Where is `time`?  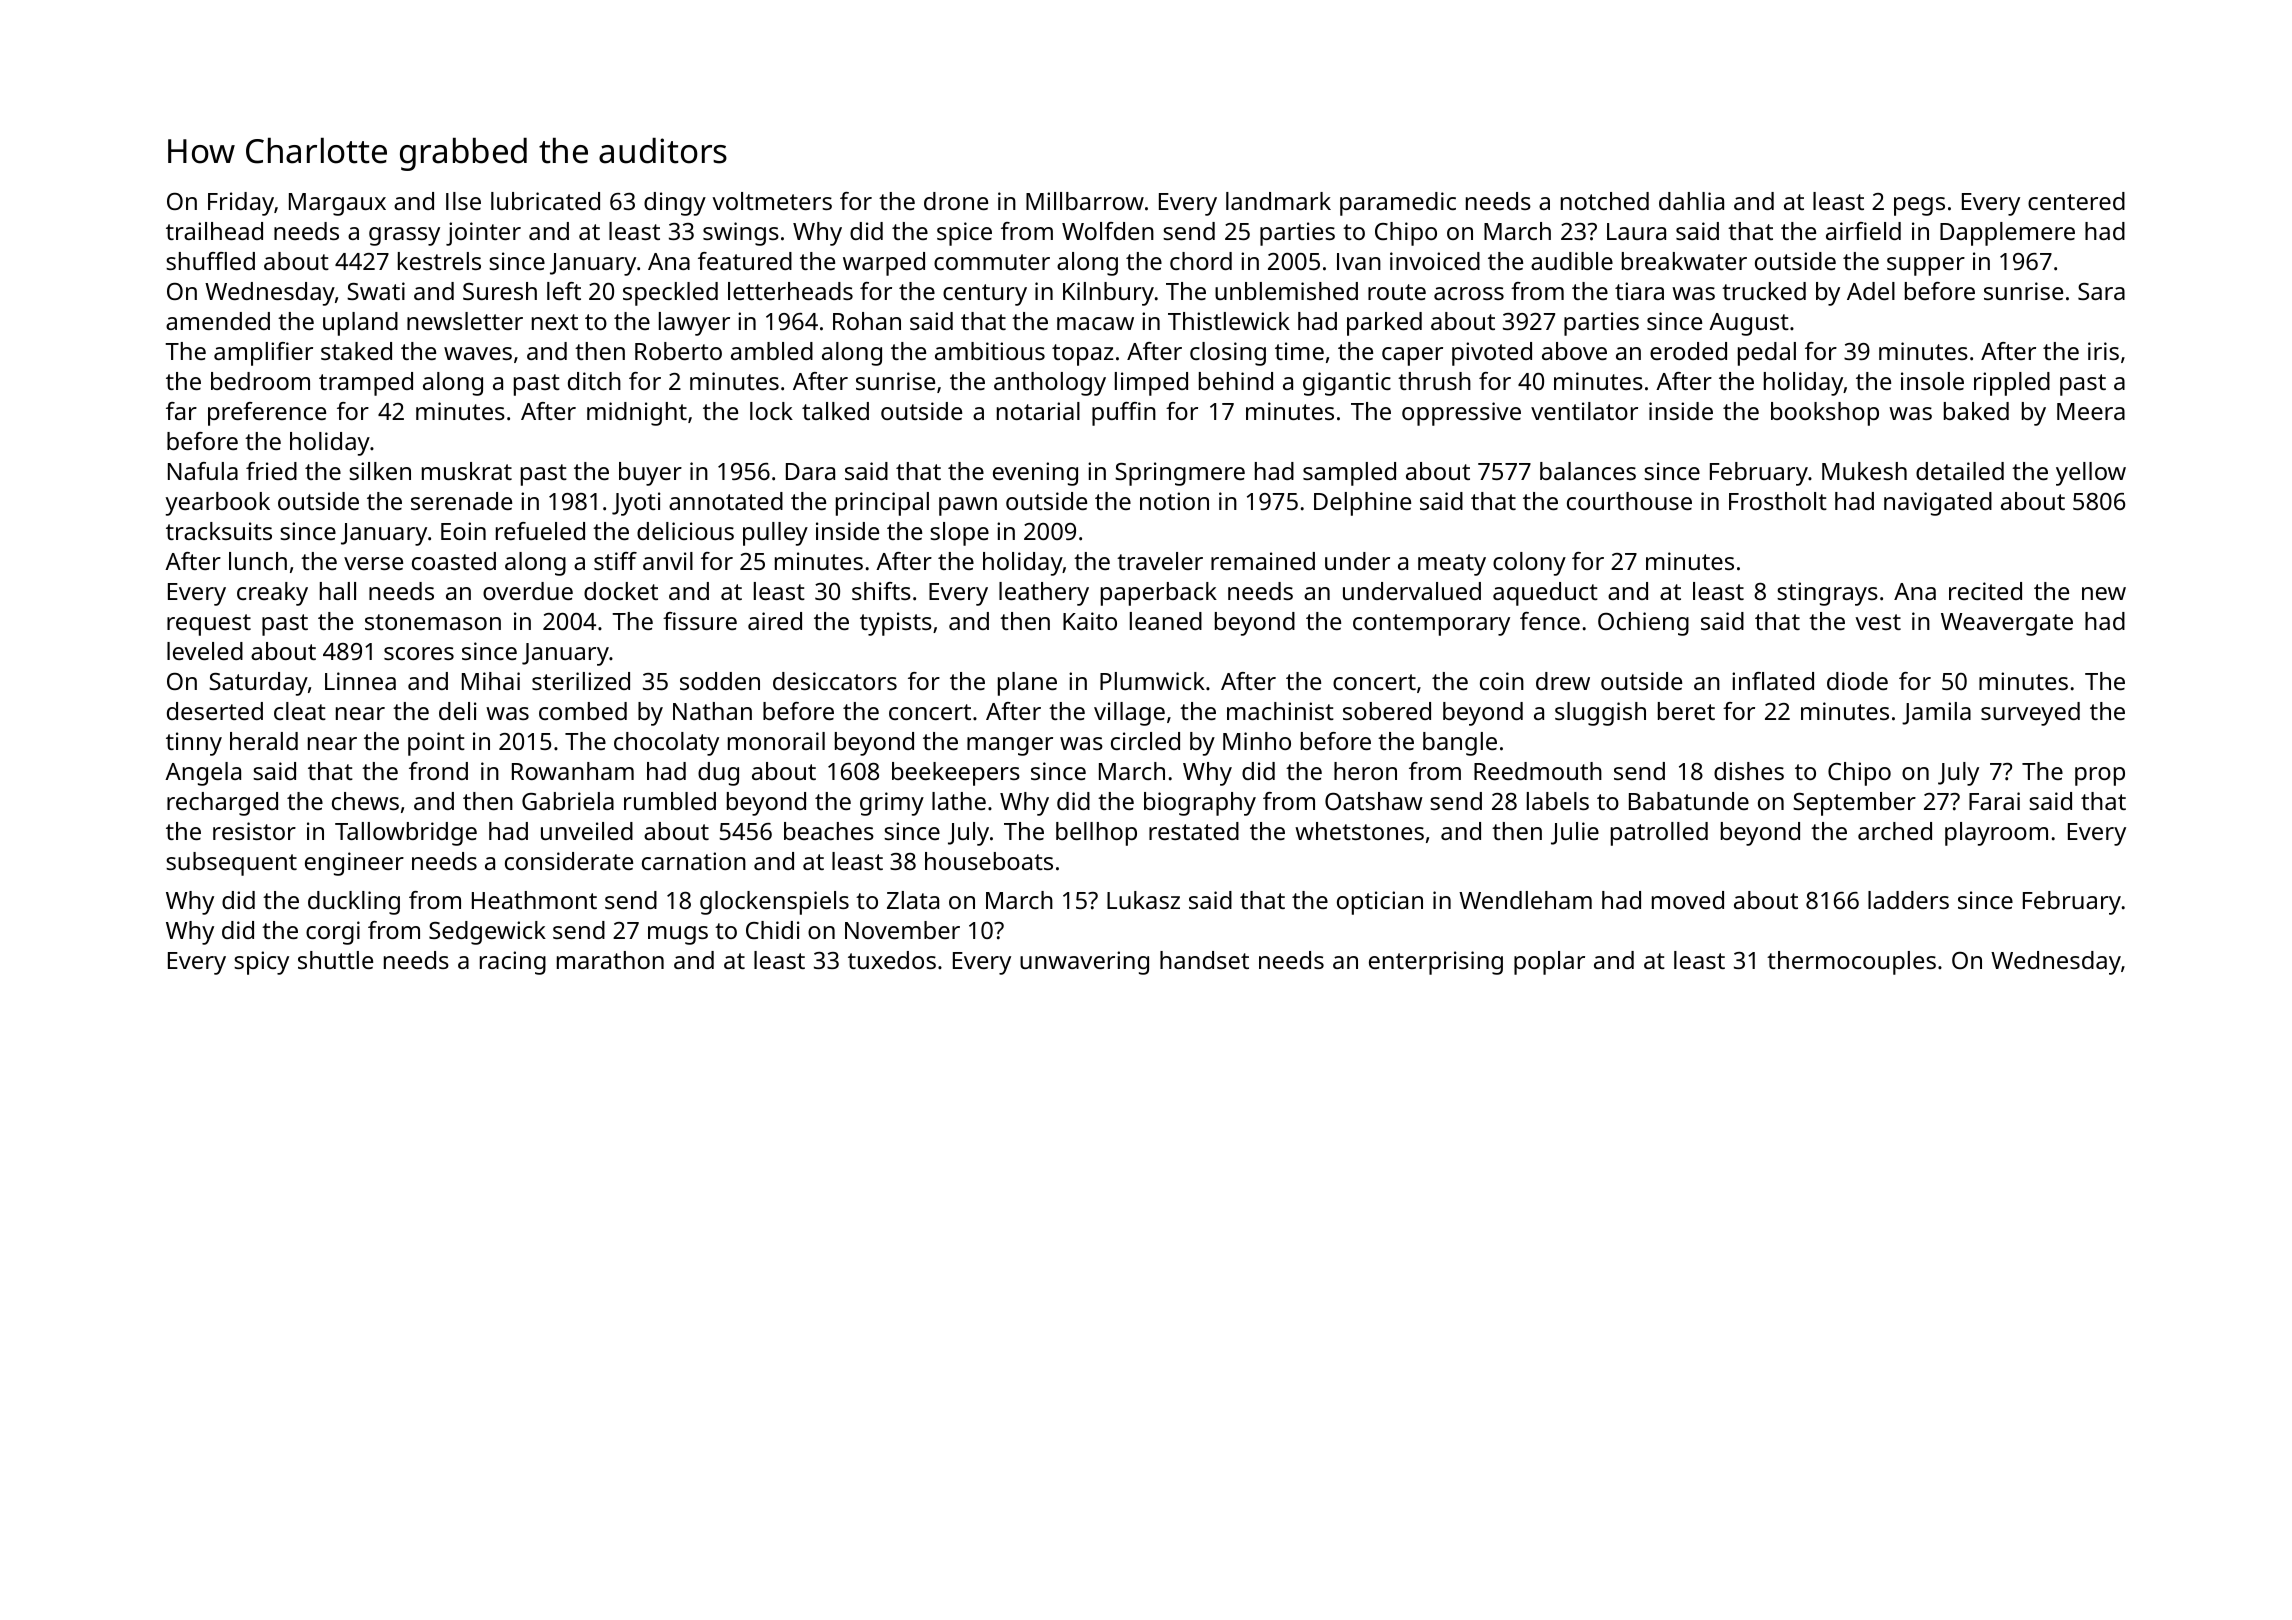 time is located at coordinates (1299, 351).
